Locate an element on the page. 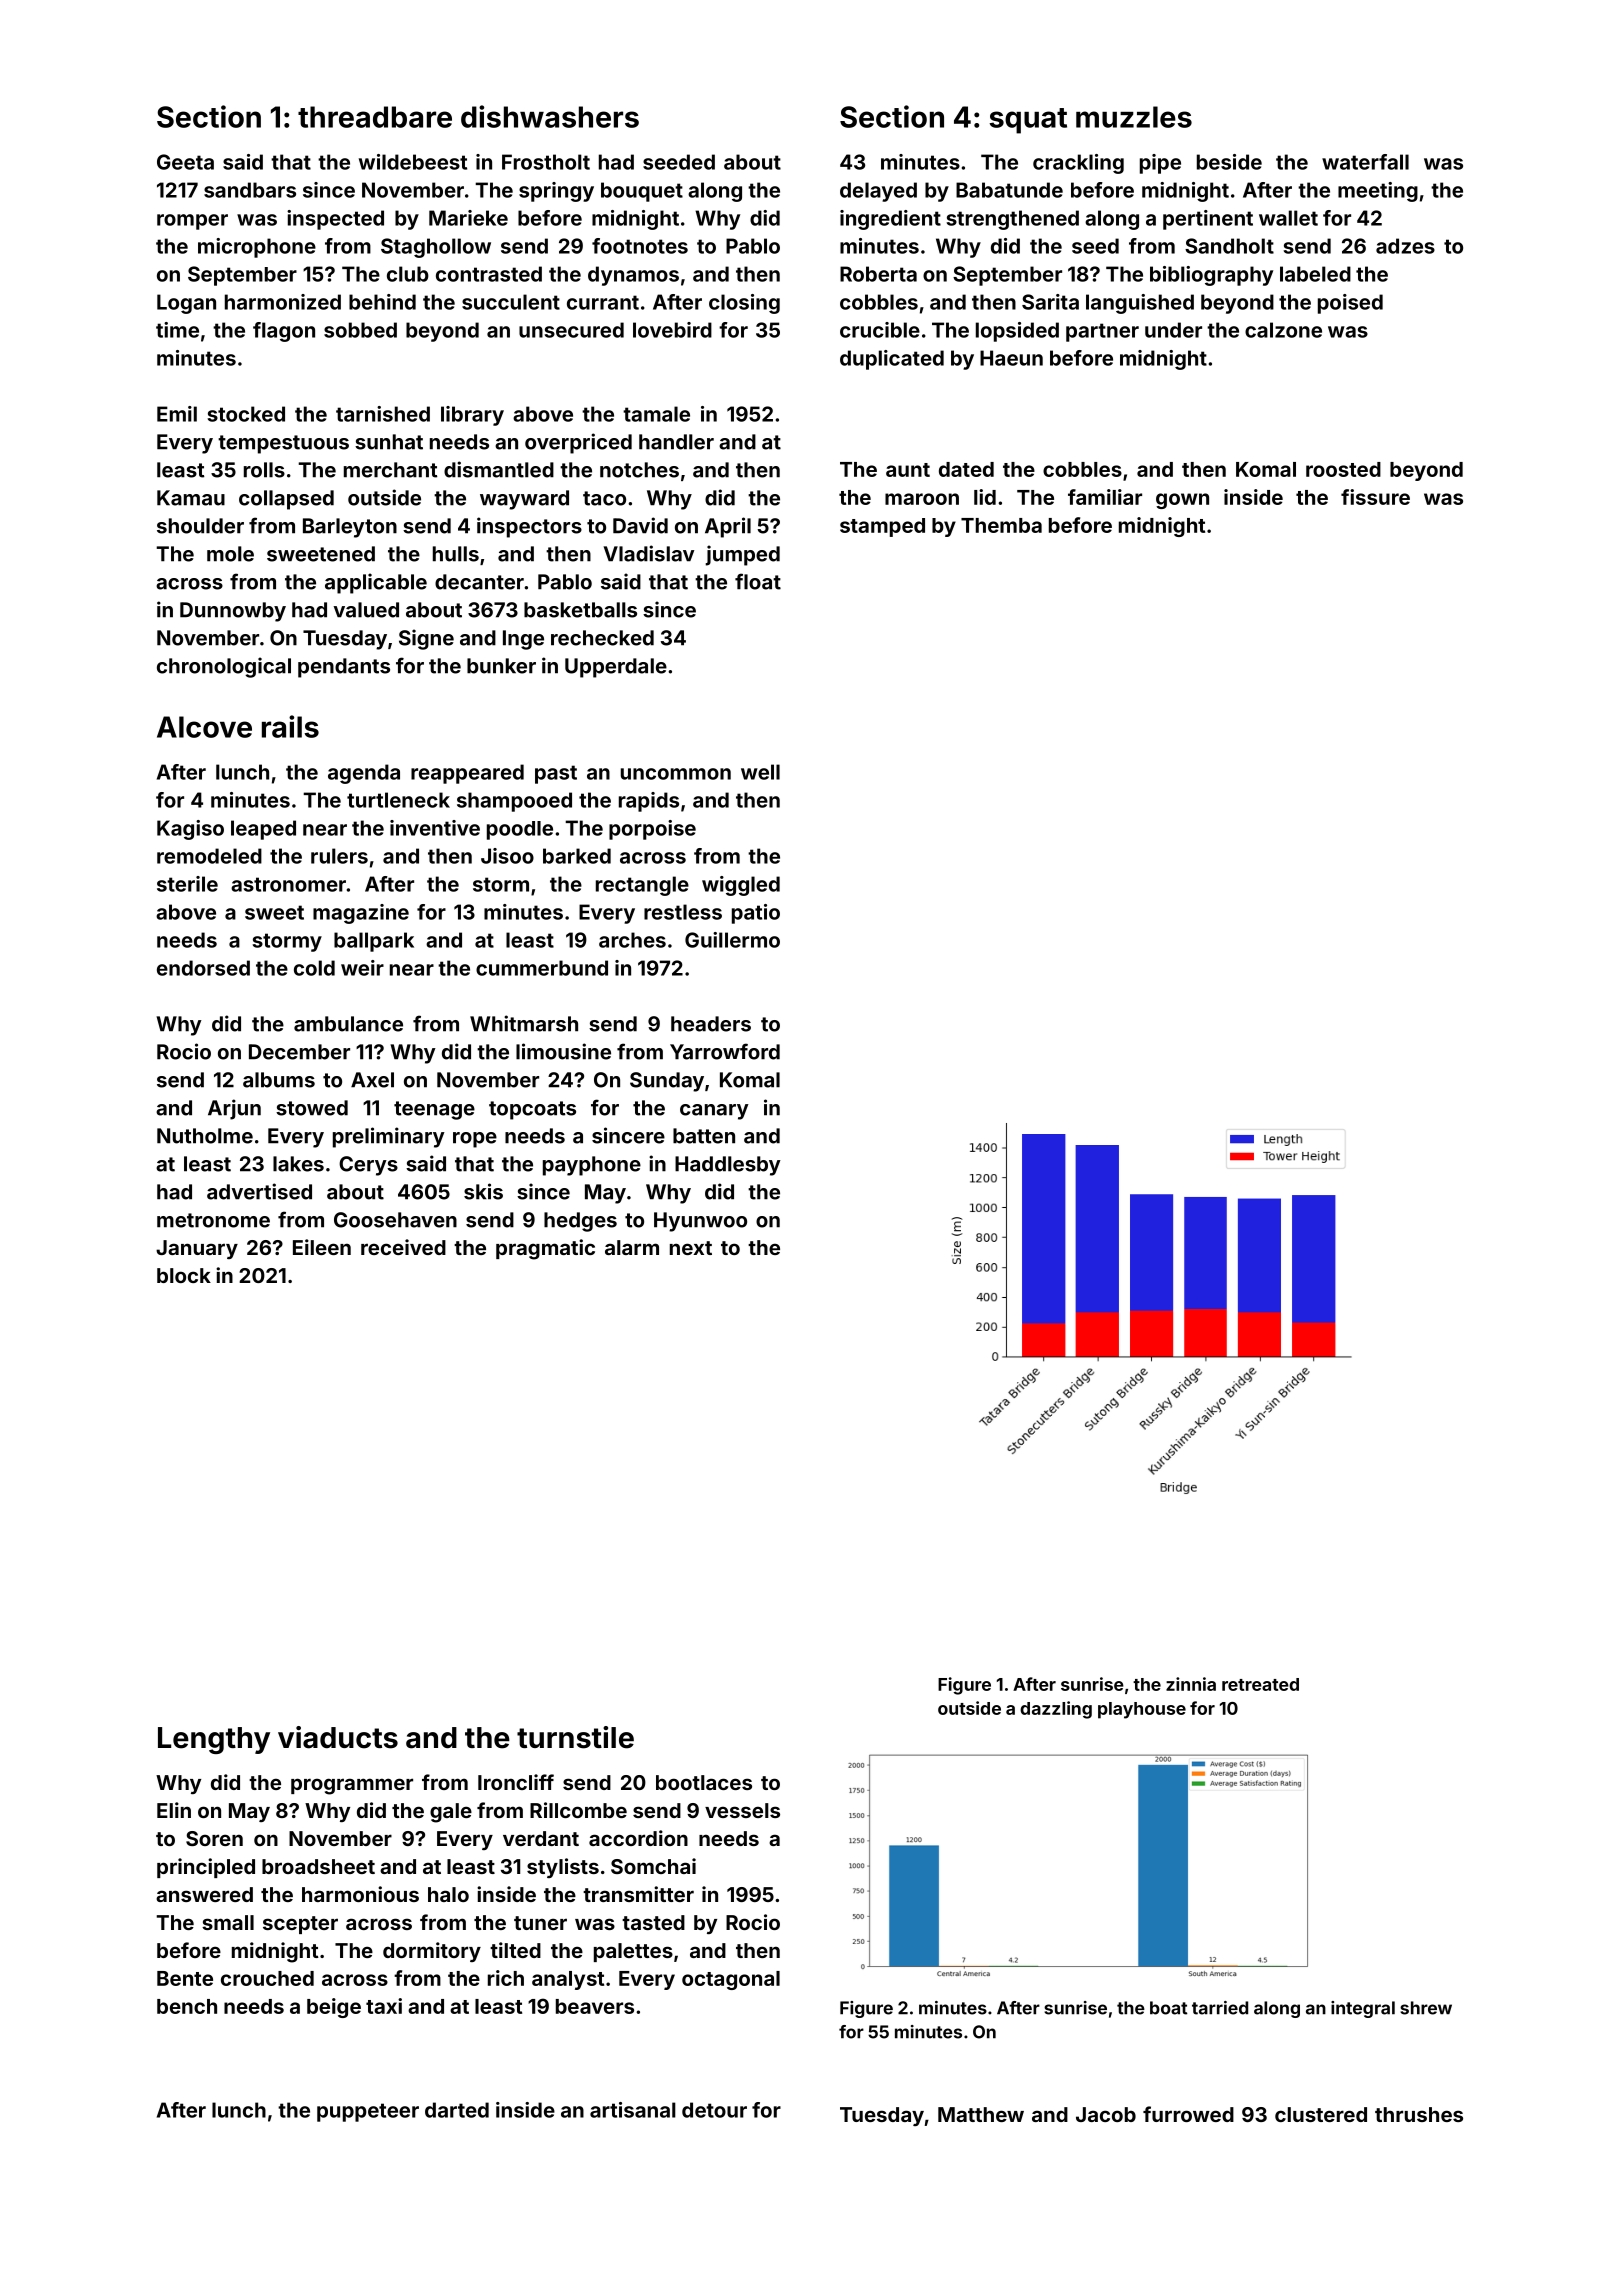 The height and width of the image is (2292, 1620). adzes is located at coordinates (1405, 246).
